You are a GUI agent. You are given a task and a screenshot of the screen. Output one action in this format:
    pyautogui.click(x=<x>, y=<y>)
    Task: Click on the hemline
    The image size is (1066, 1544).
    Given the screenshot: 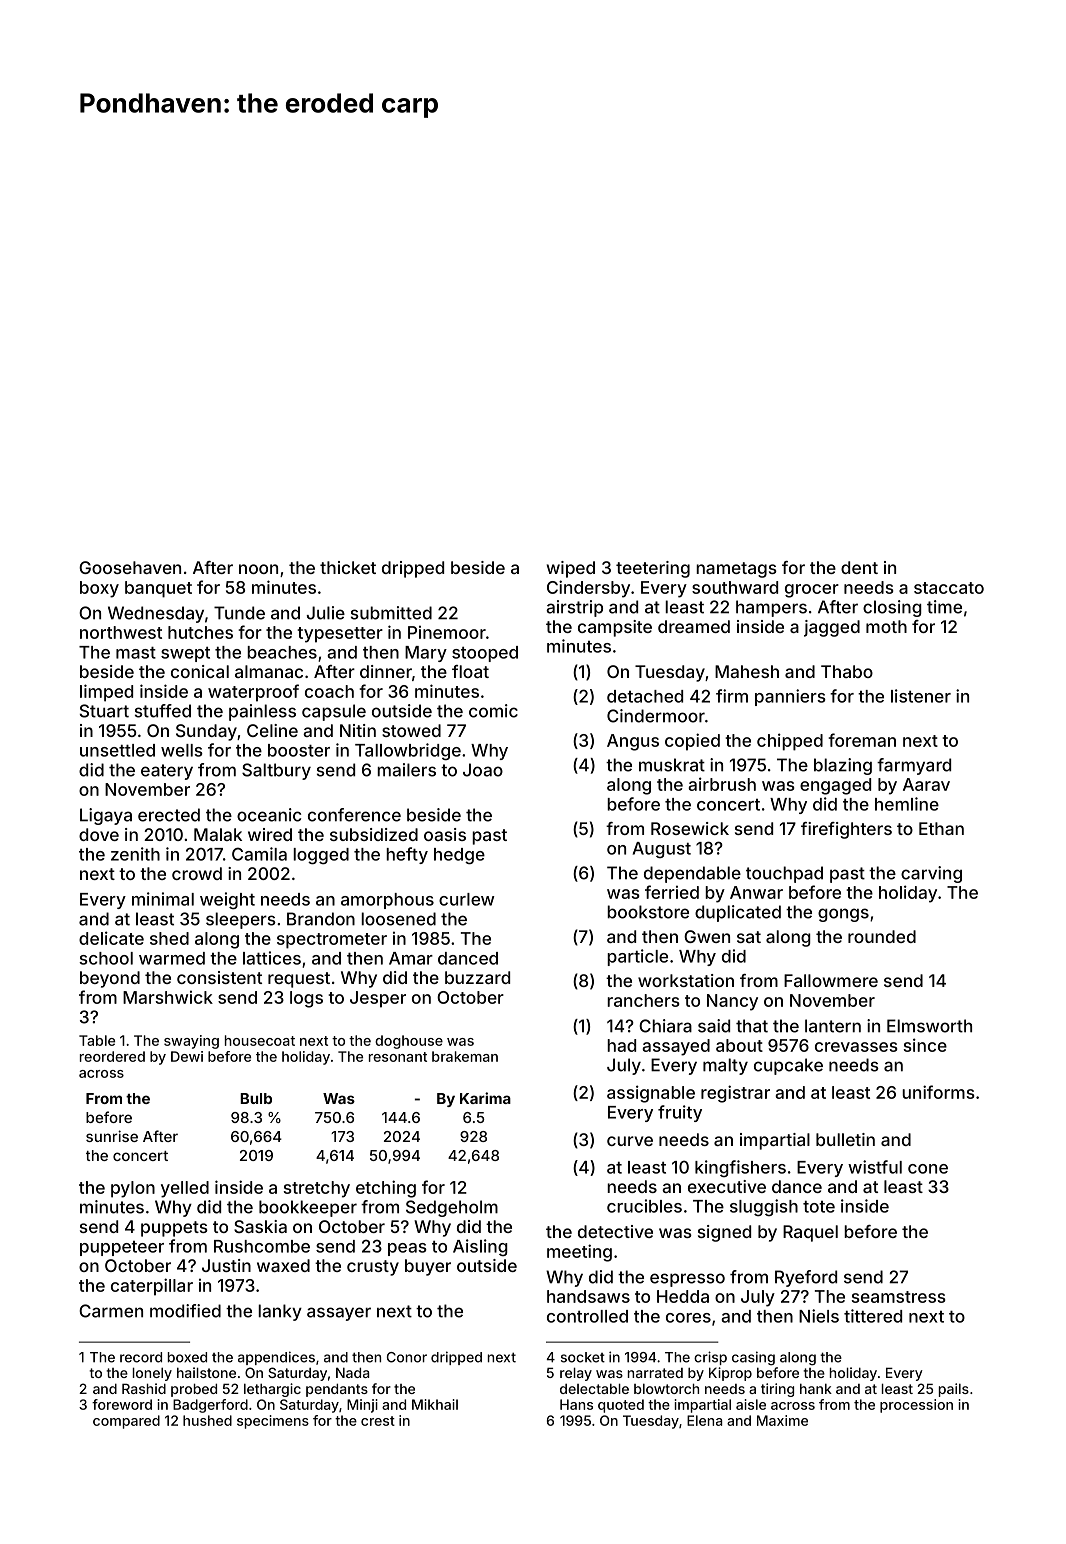 What is the action you would take?
    pyautogui.click(x=907, y=804)
